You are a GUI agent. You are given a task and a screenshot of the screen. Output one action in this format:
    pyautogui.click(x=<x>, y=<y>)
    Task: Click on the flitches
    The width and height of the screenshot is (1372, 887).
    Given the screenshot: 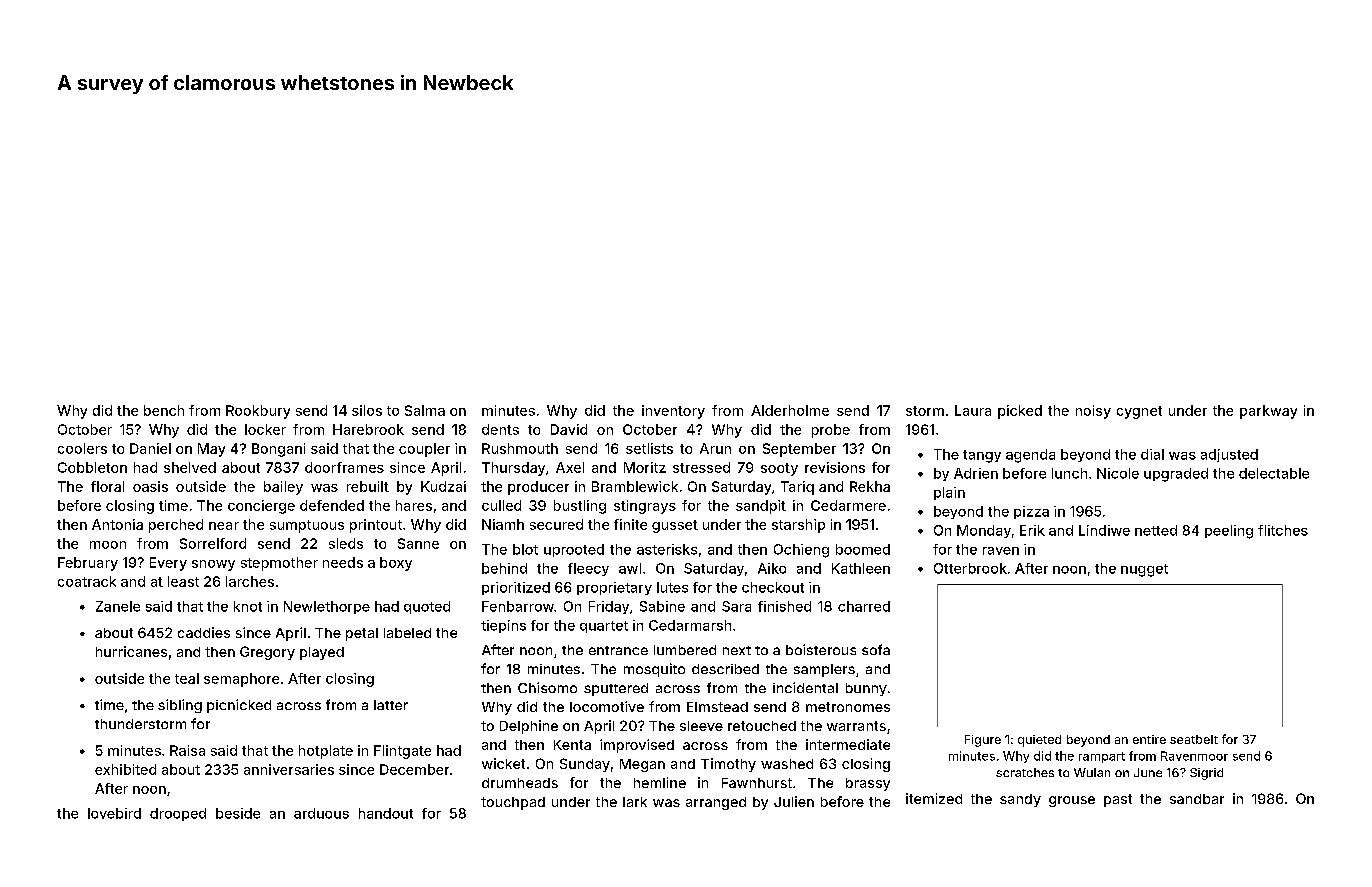 What is the action you would take?
    pyautogui.click(x=1283, y=530)
